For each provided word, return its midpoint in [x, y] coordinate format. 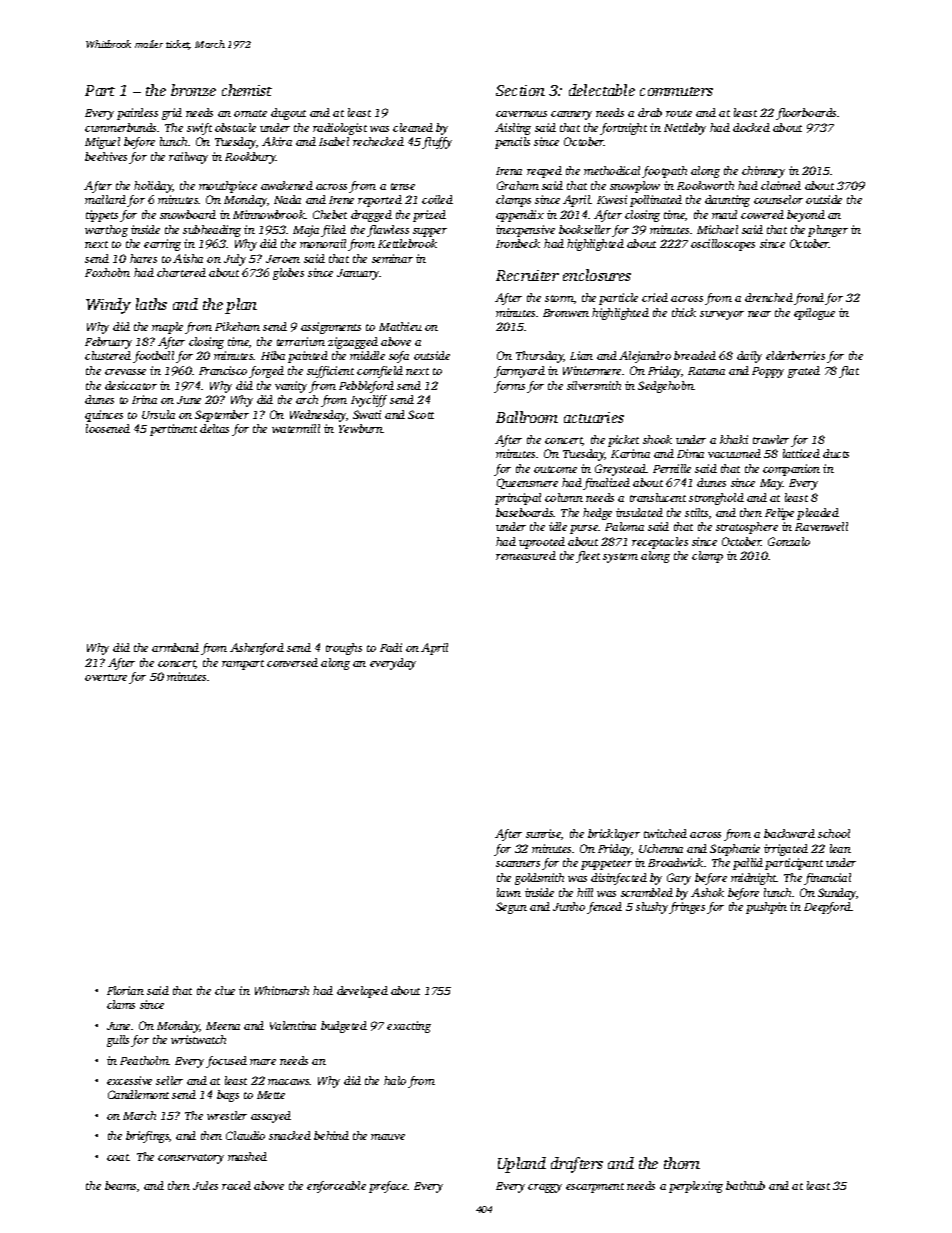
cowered [762, 214]
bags [228, 1096]
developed [362, 992]
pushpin [766, 908]
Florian [125, 990]
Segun [511, 908]
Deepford [827, 908]
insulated [639, 512]
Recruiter [527, 275]
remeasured [526, 555]
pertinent [173, 430]
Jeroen [283, 259]
